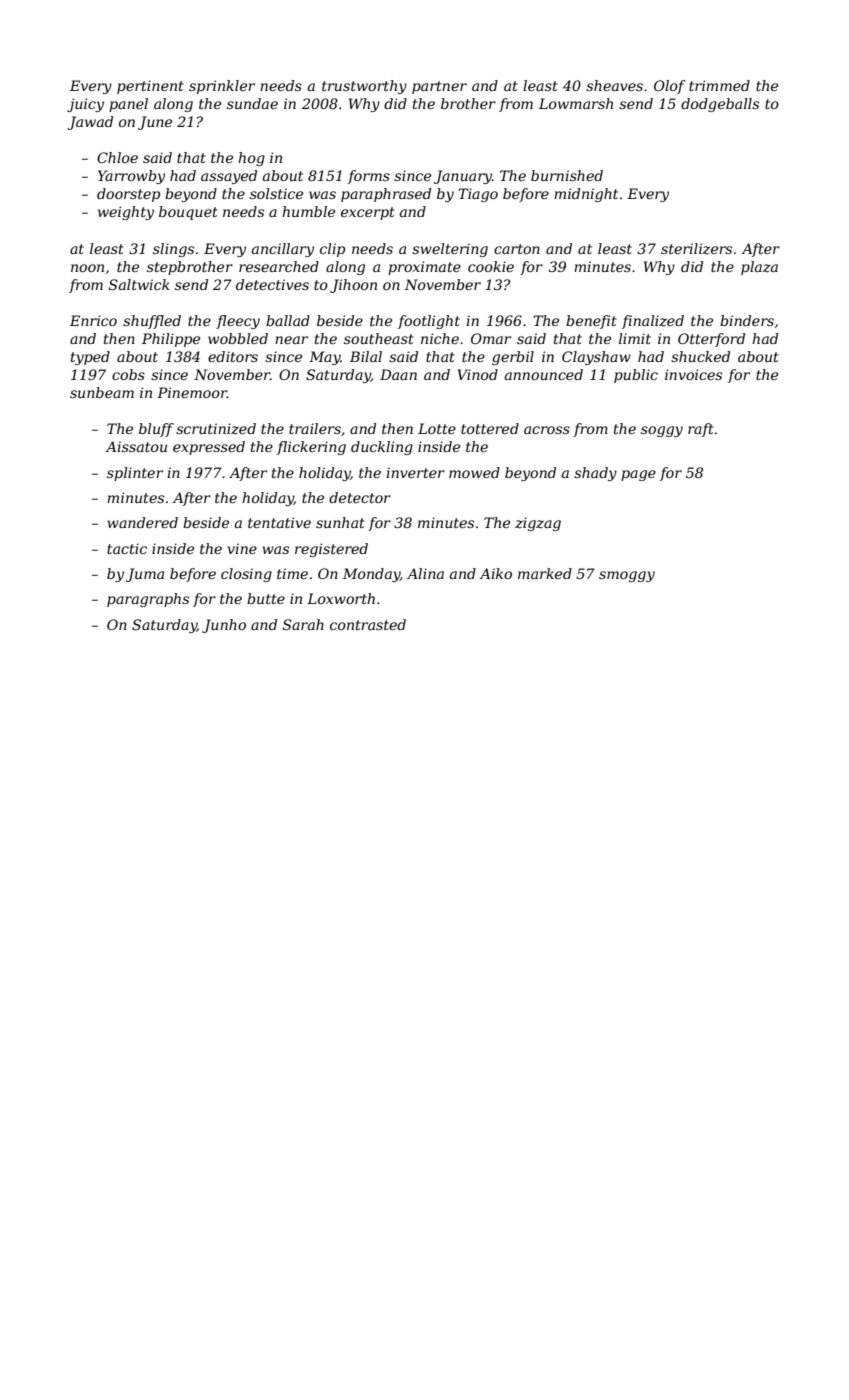 The width and height of the document is (849, 1400). What do you see at coordinates (653, 322) in the document?
I see `finalized` at bounding box center [653, 322].
